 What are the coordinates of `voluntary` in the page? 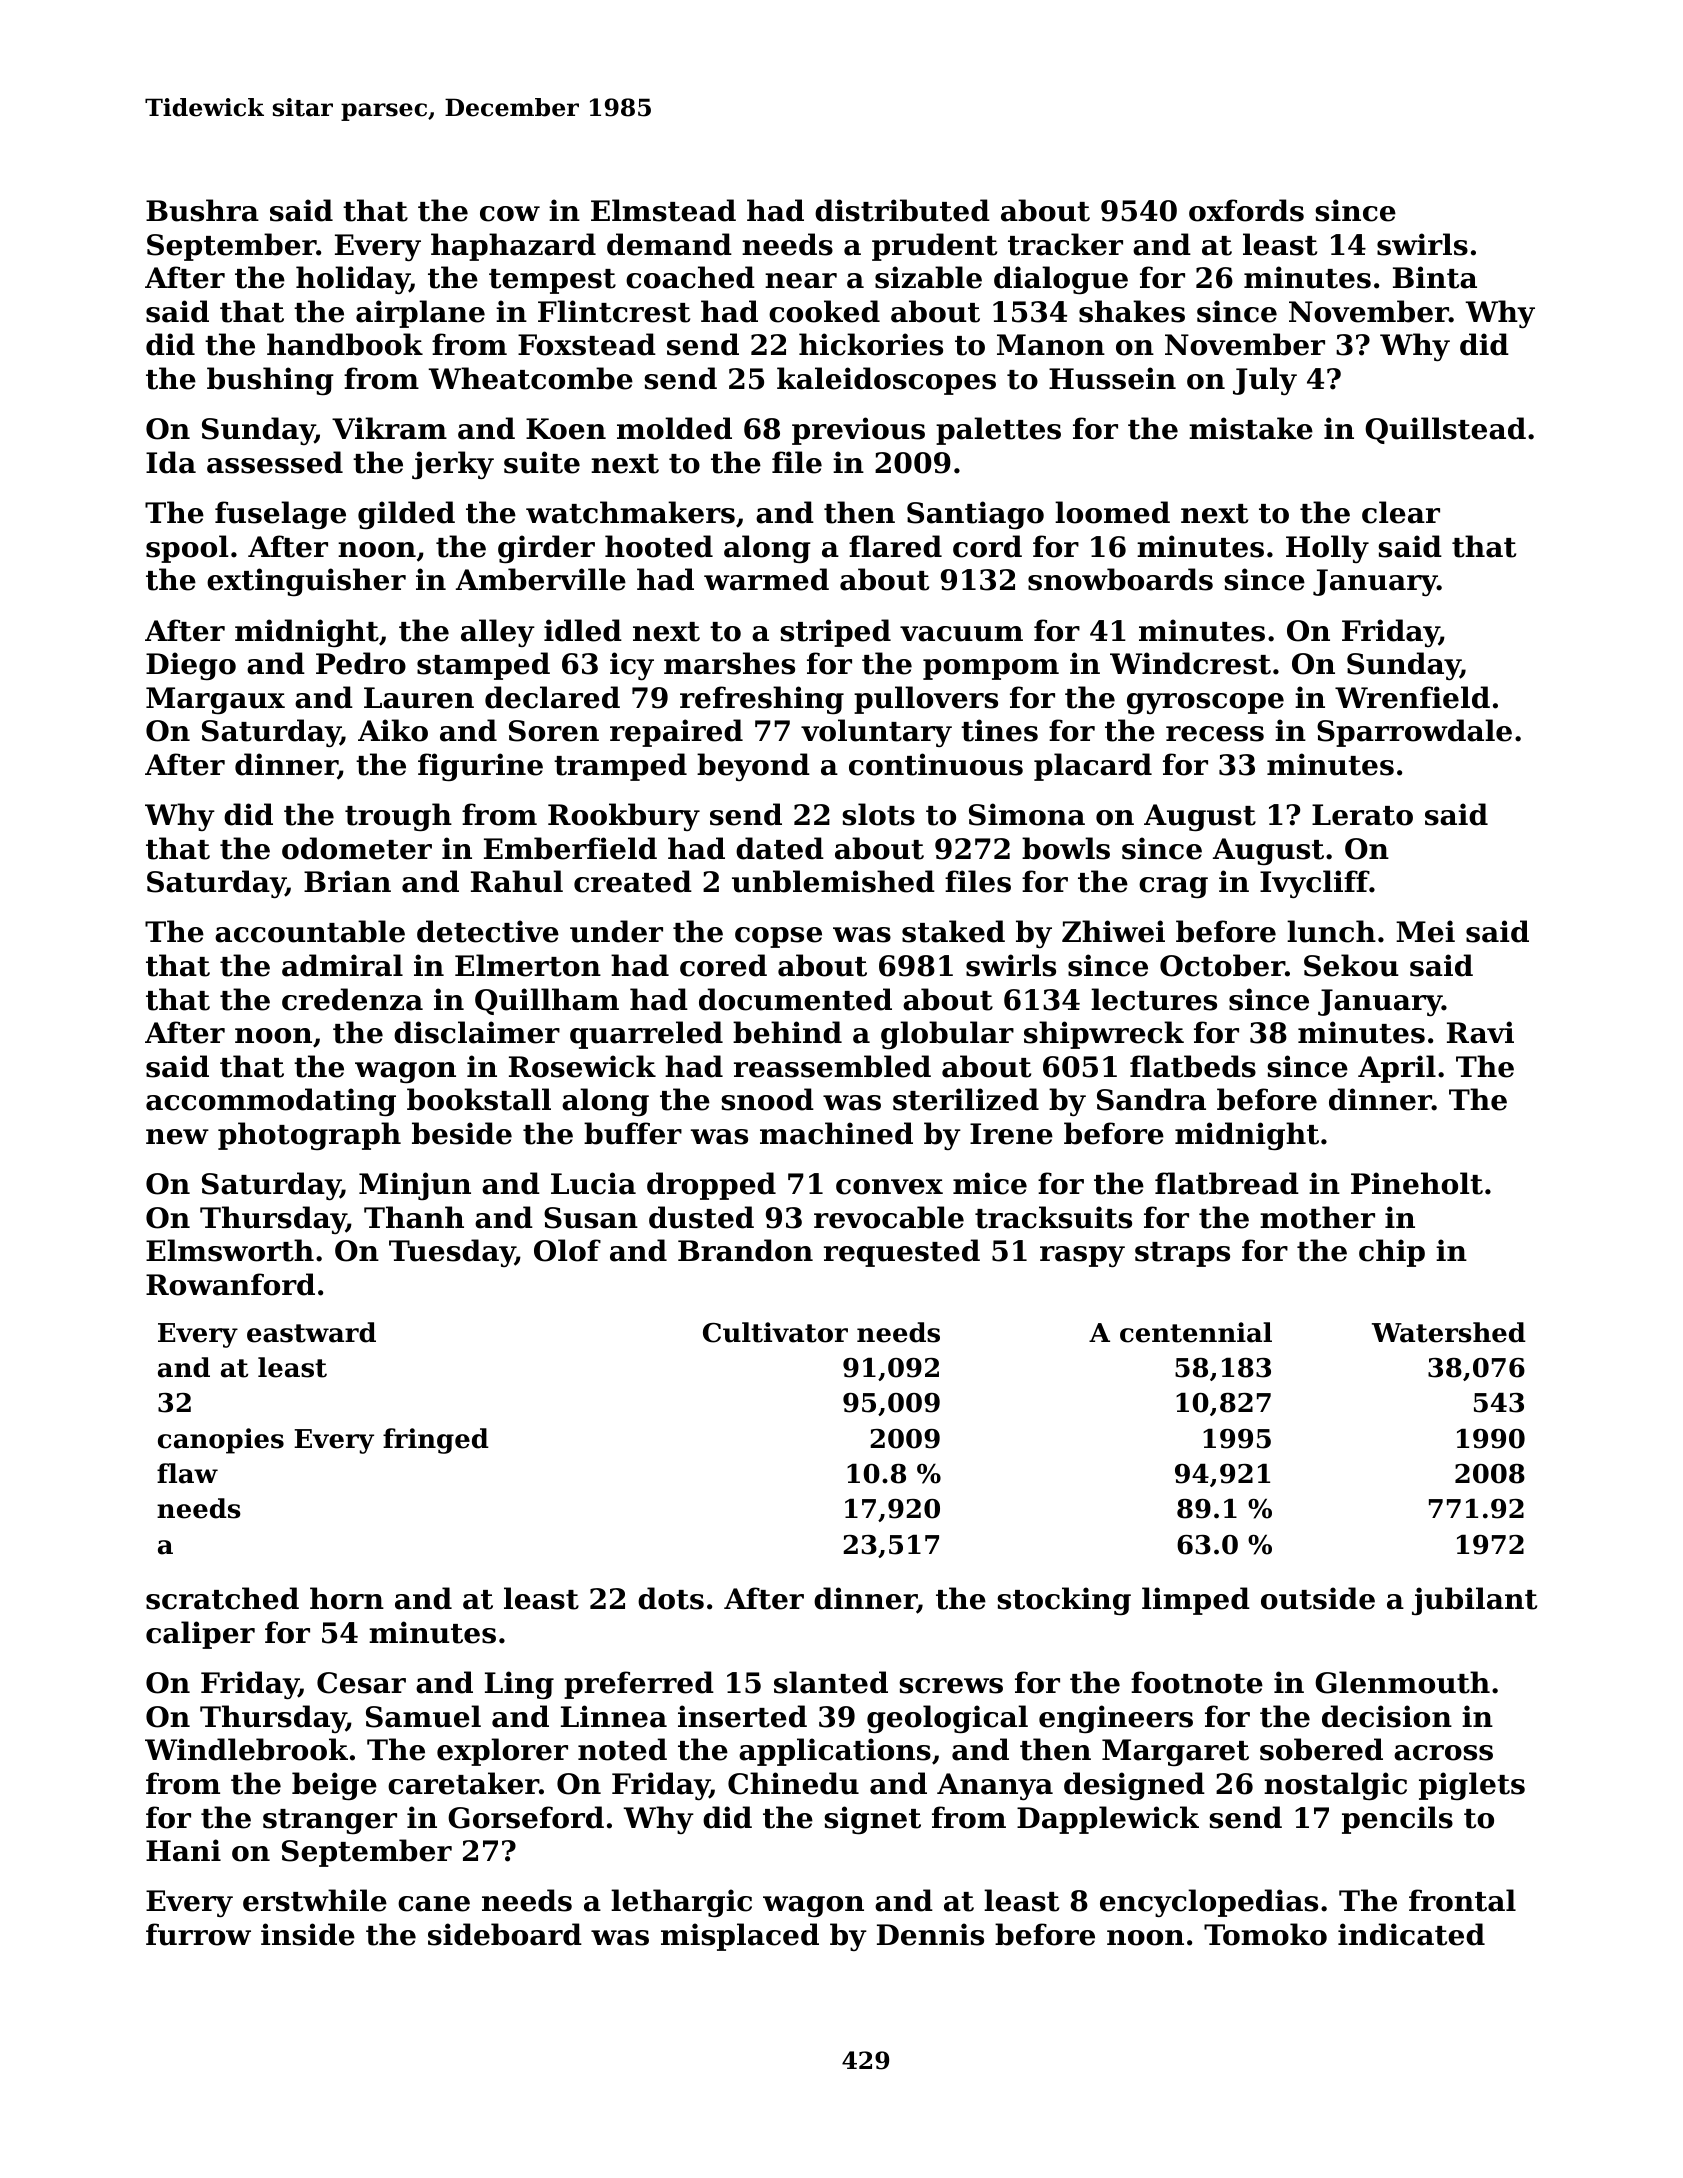 It's located at (876, 733).
